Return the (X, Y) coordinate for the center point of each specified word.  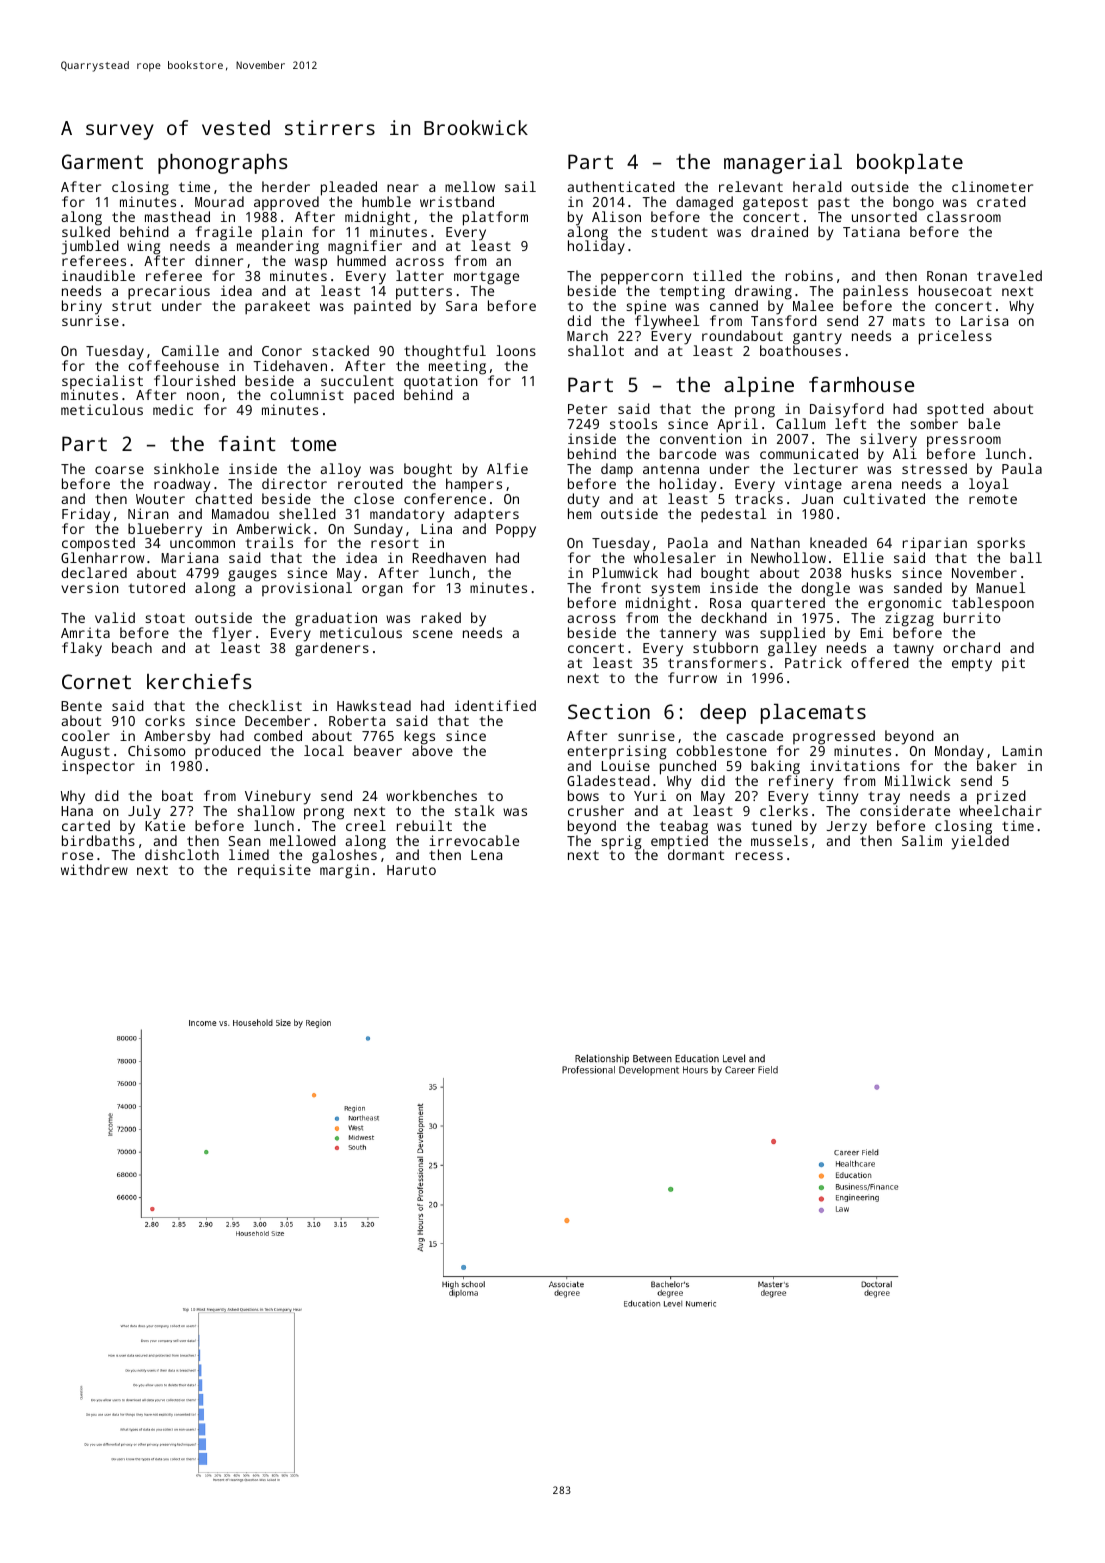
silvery (888, 441)
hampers (474, 485)
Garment (102, 161)
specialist (102, 382)
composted (98, 545)
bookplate (910, 164)
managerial (783, 164)
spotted (955, 411)
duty (583, 500)
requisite (274, 872)
